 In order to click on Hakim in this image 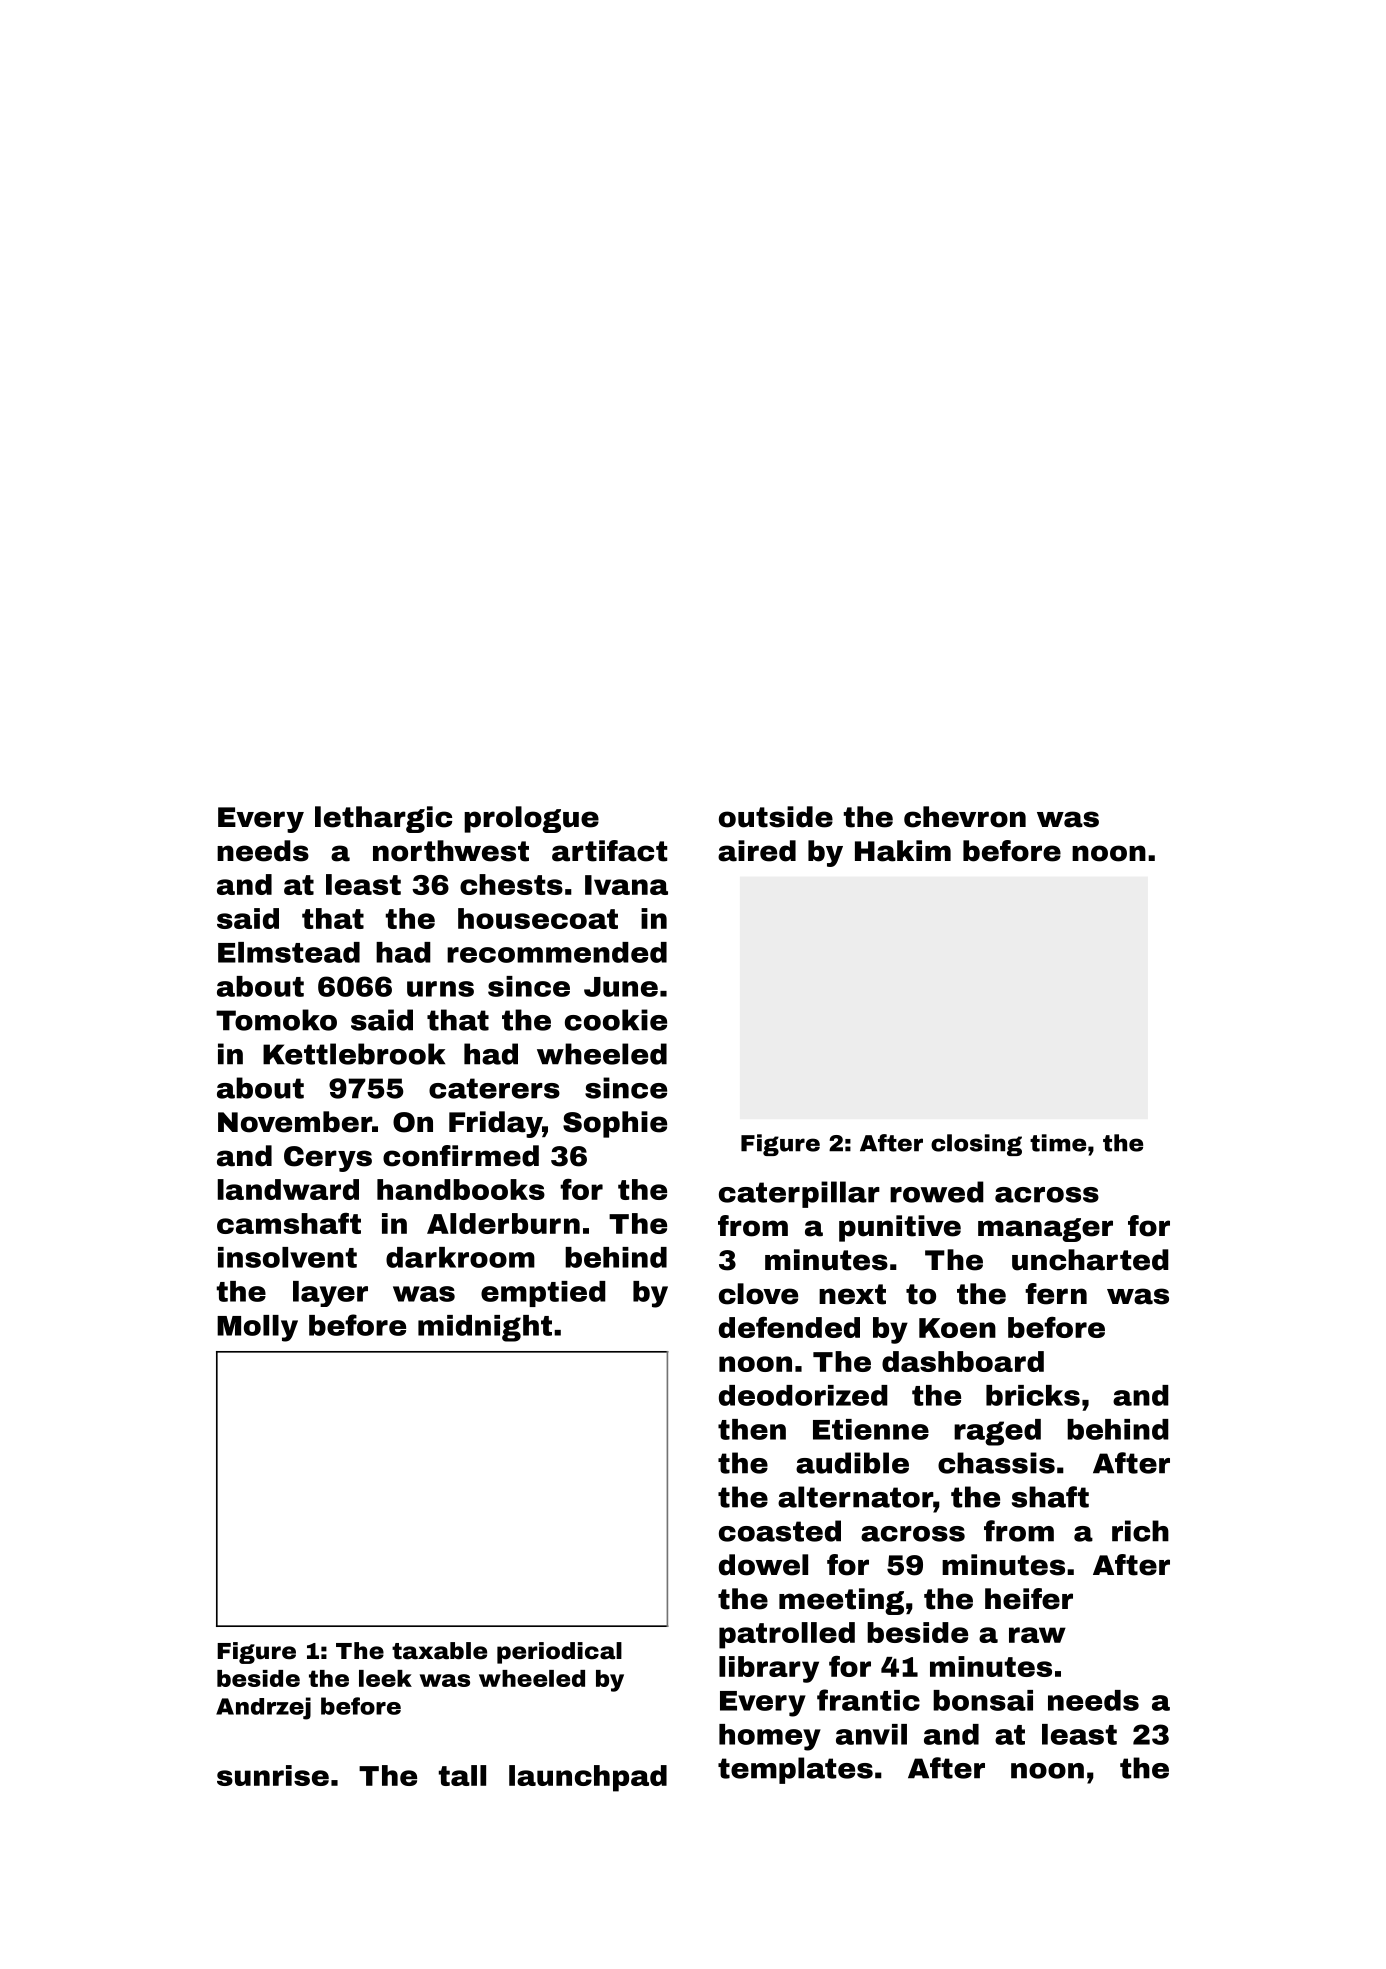, I will do `click(903, 851)`.
